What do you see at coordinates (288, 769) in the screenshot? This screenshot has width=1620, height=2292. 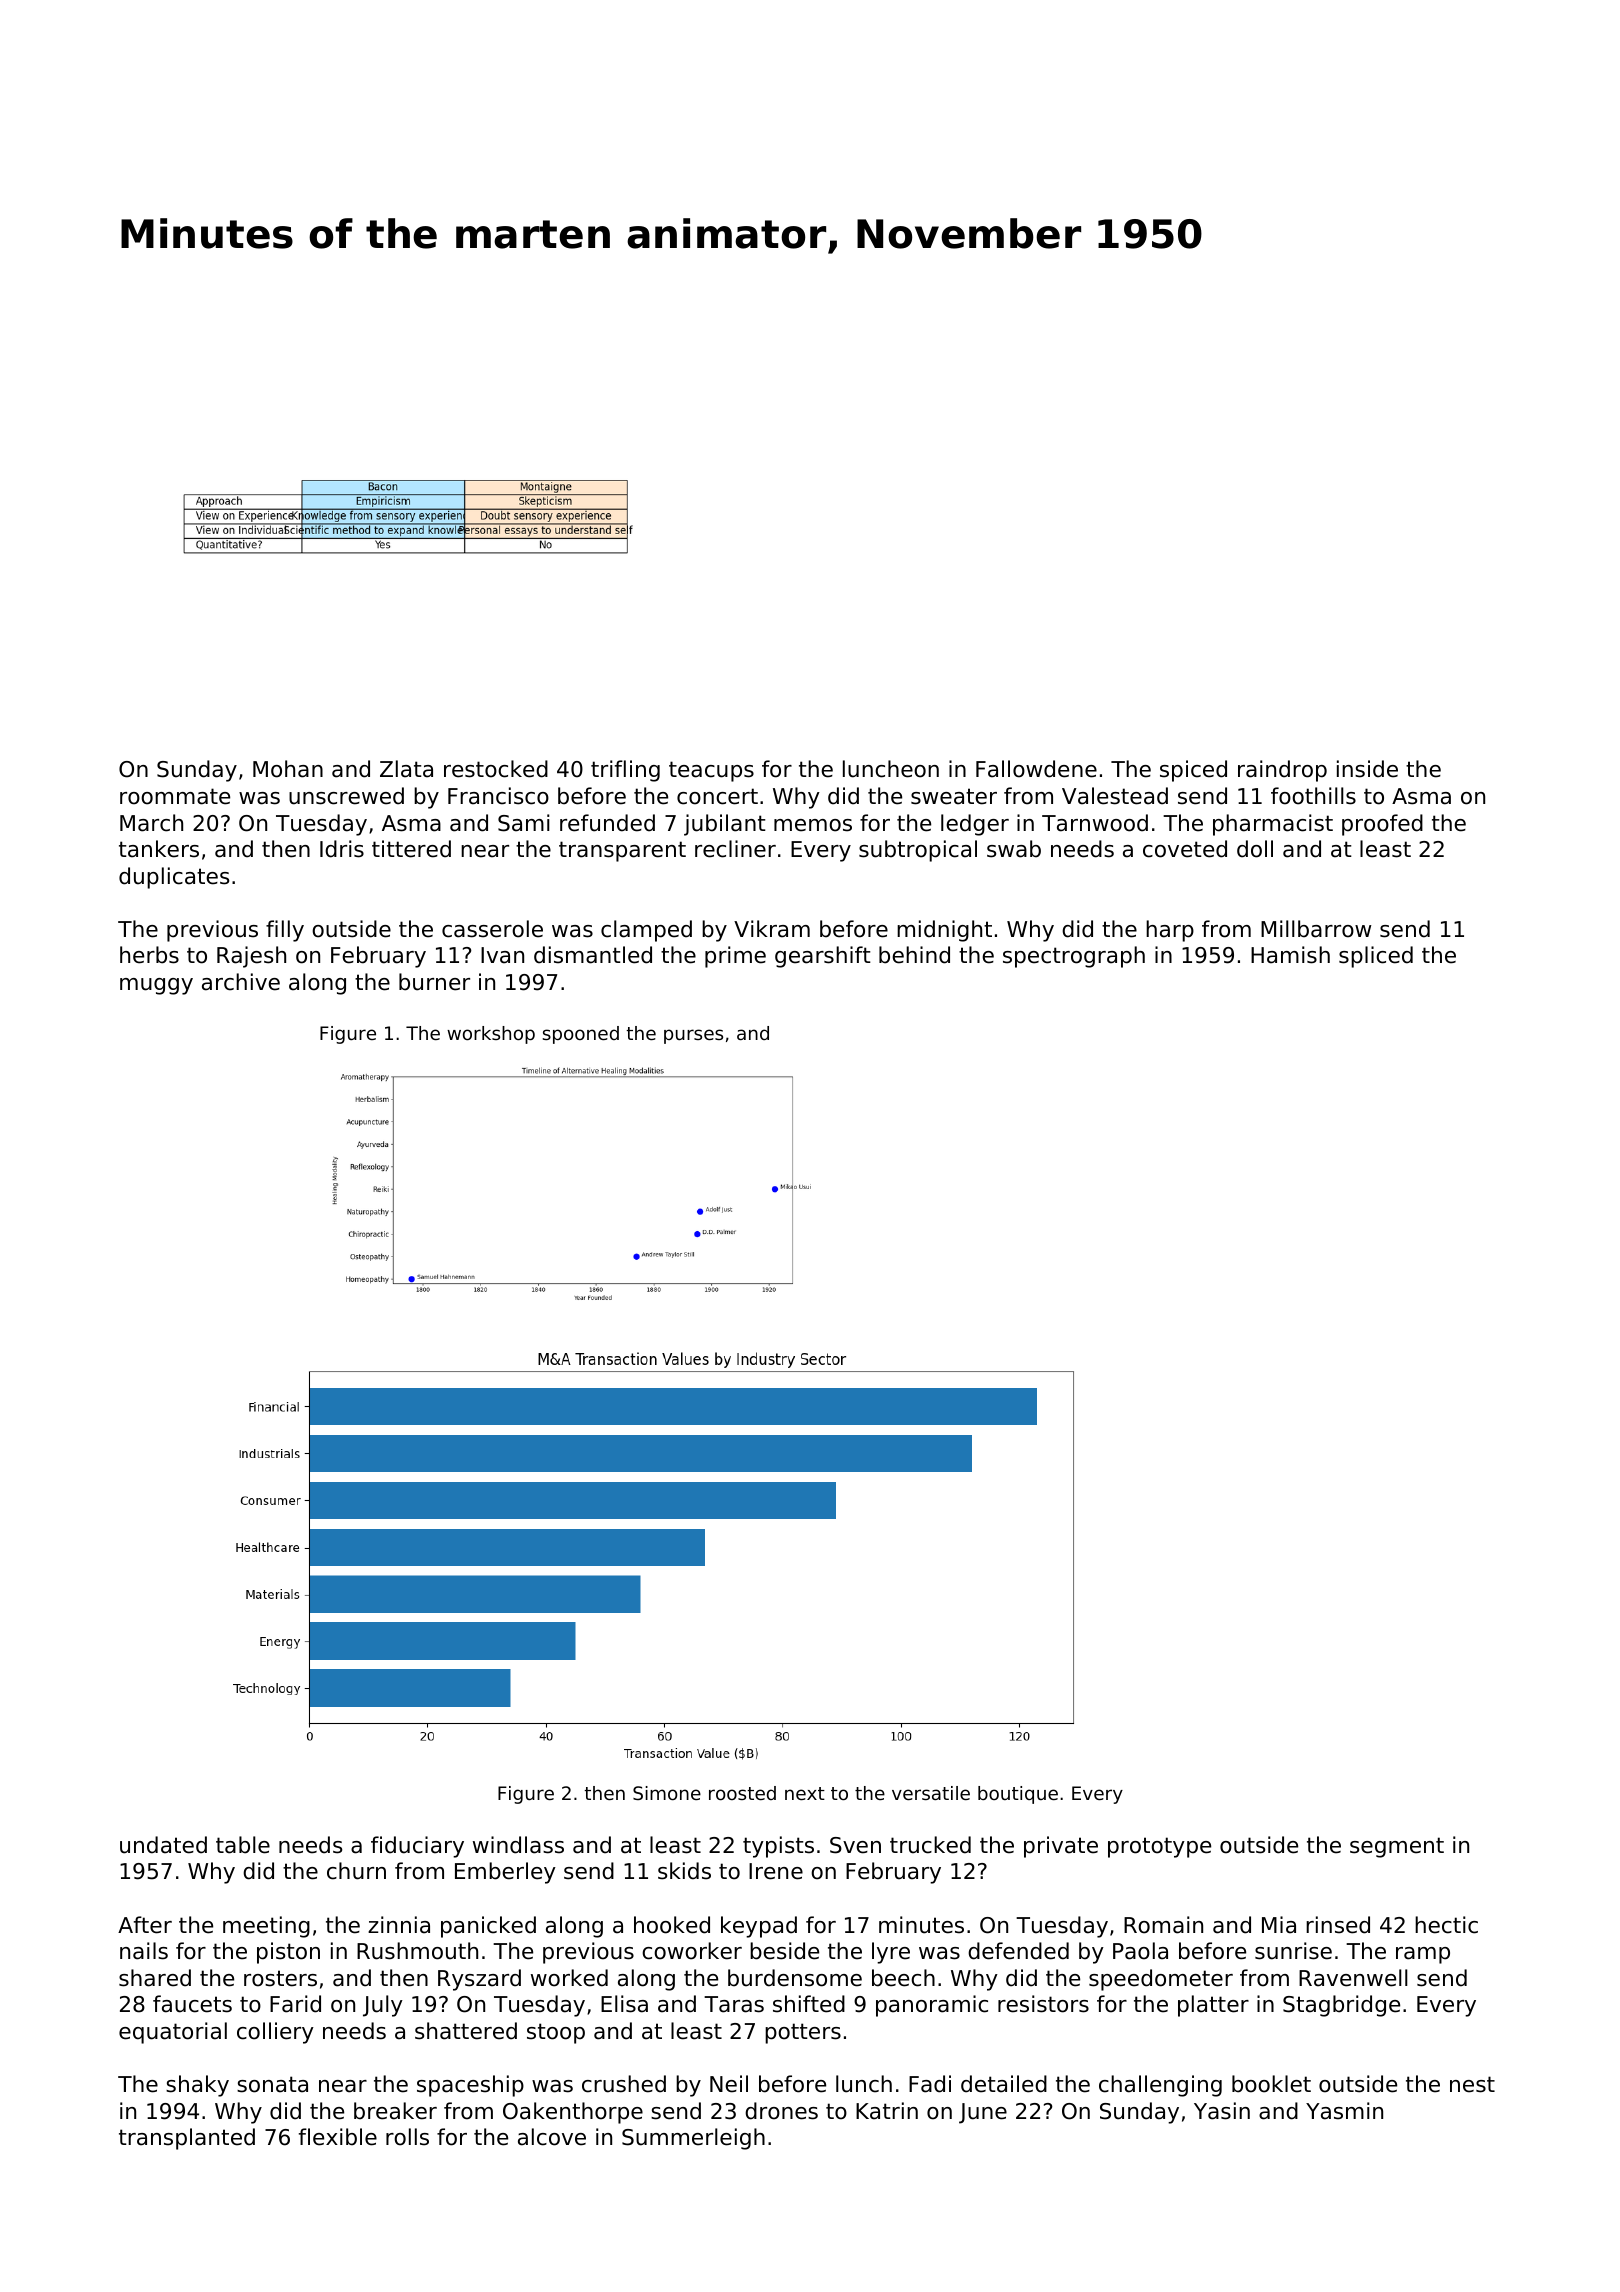 I see `Mohan` at bounding box center [288, 769].
